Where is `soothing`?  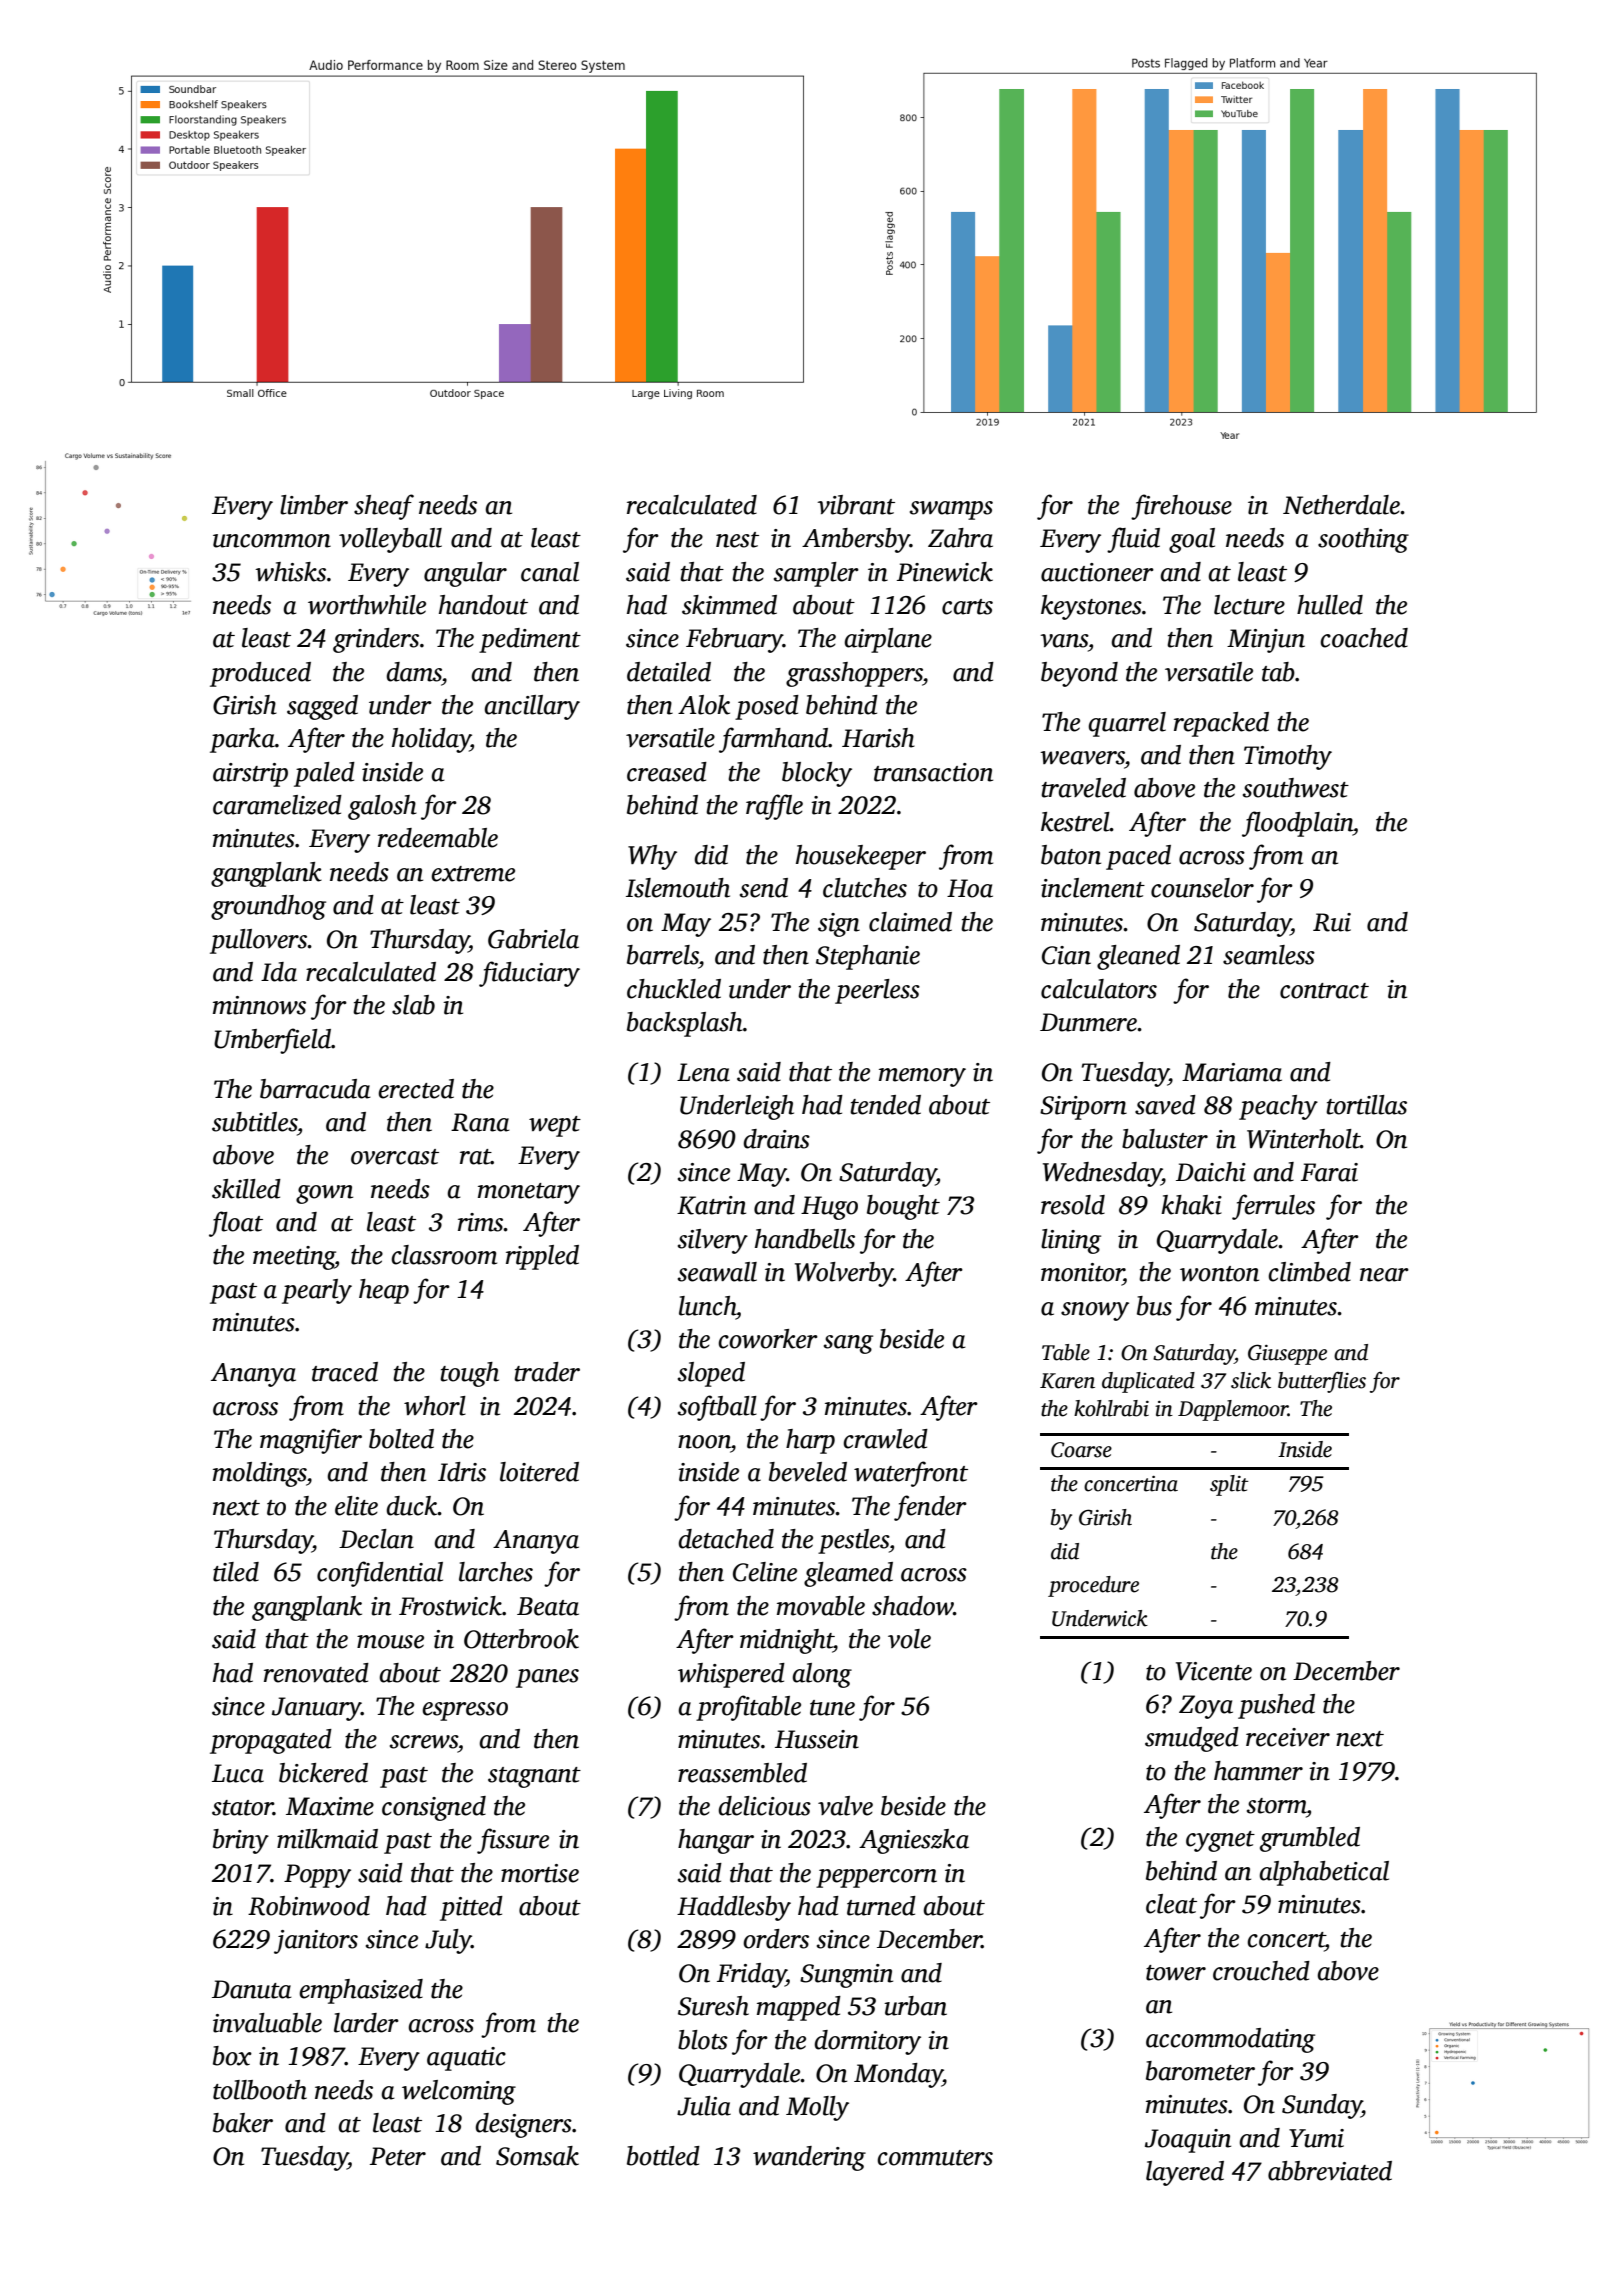 soothing is located at coordinates (1363, 540).
